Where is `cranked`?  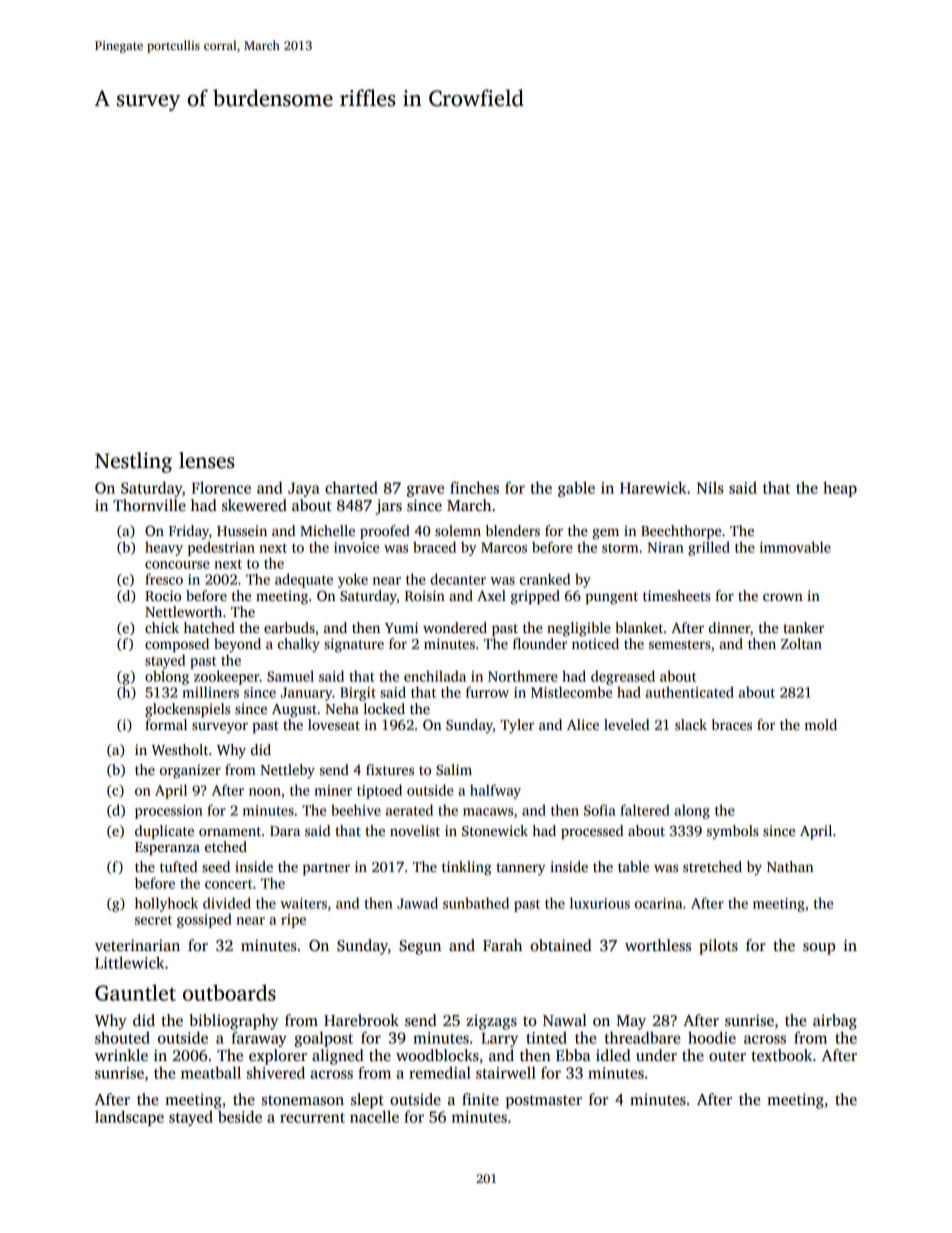
cranked is located at coordinates (545, 579).
